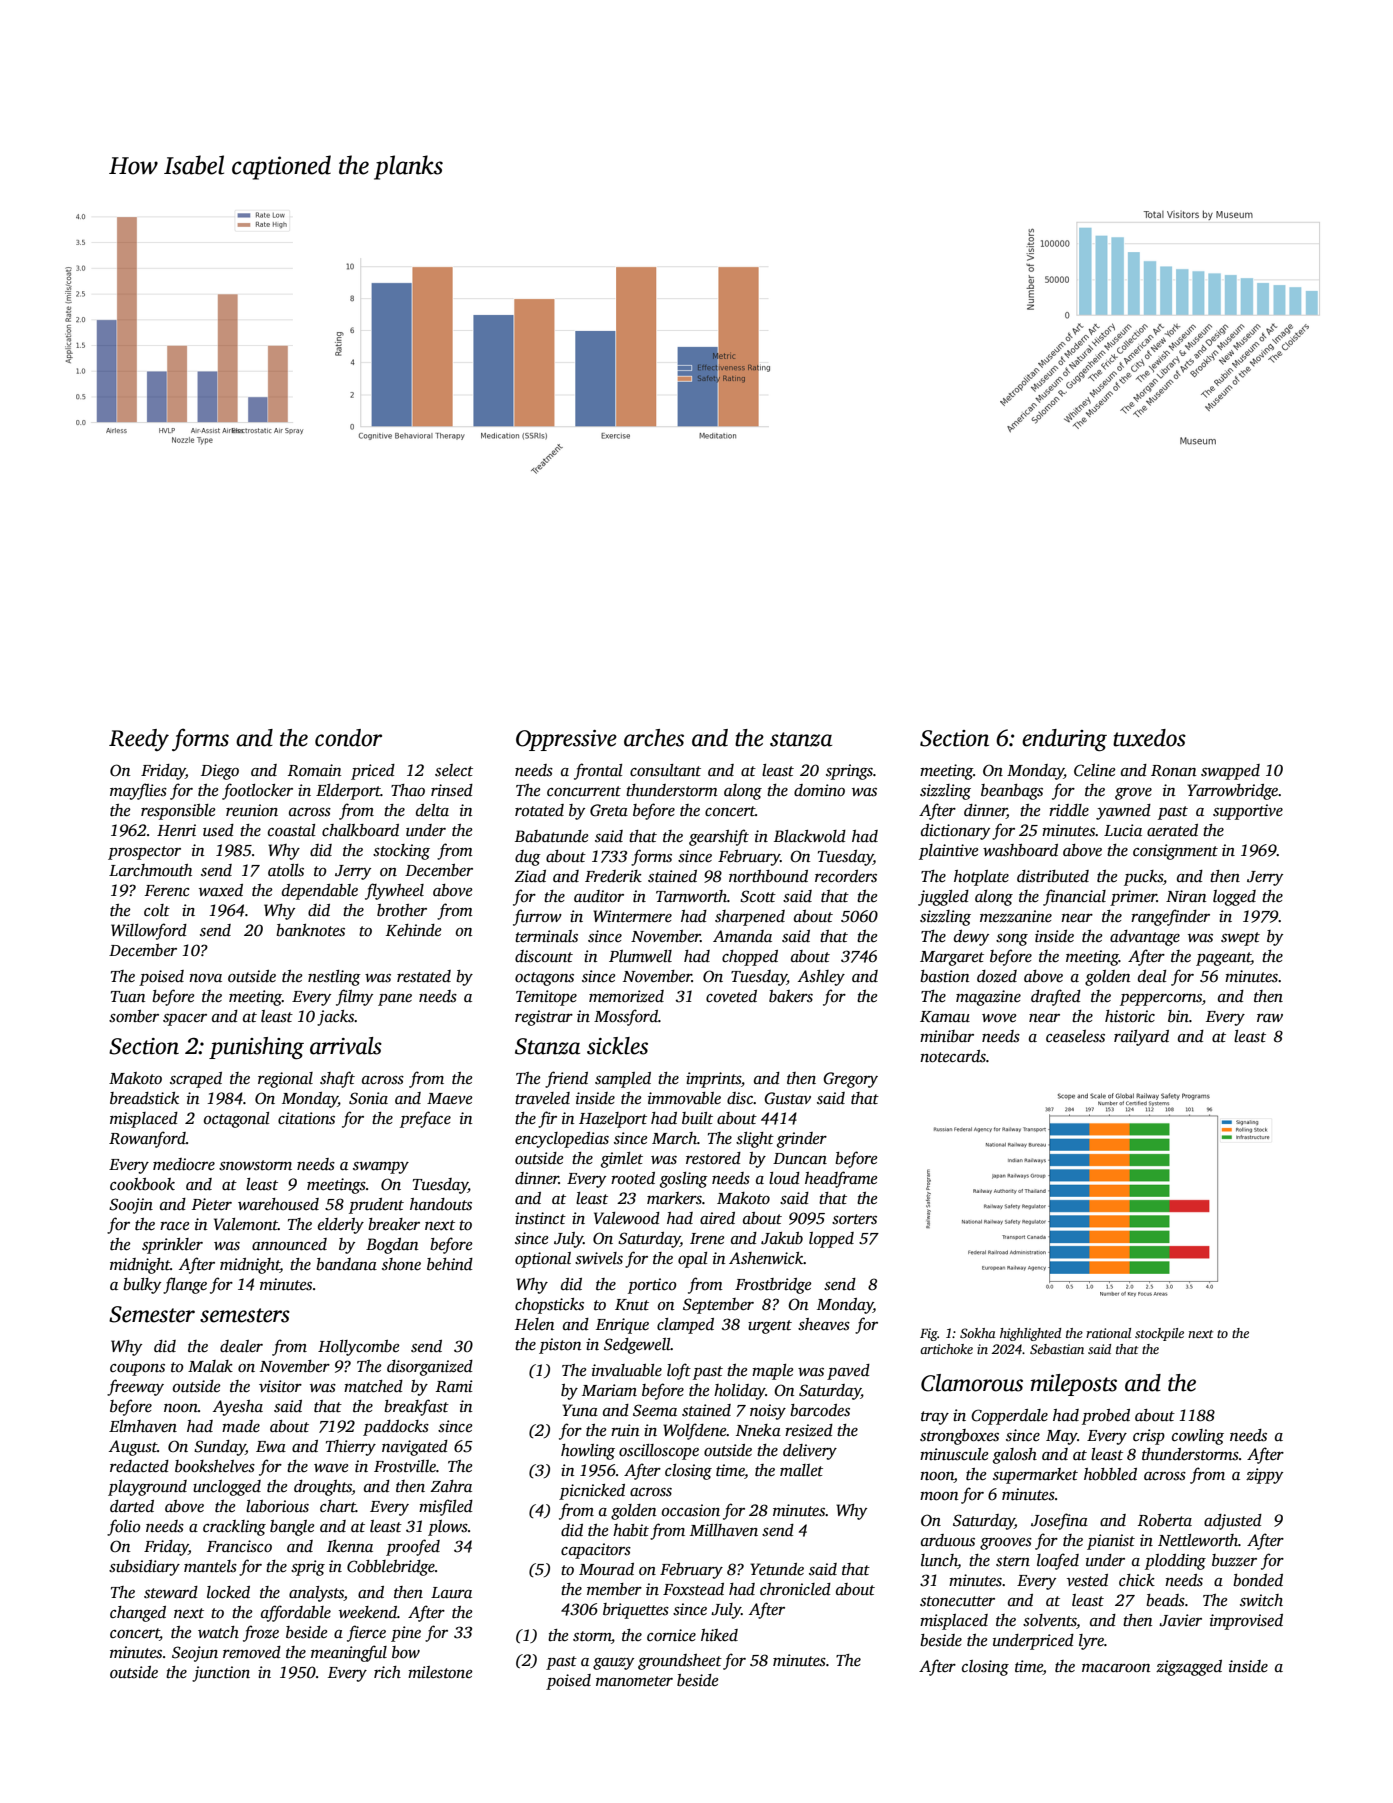 This screenshot has width=1393, height=1803. Describe the element at coordinates (1145, 938) in the screenshot. I see `advantage` at that location.
